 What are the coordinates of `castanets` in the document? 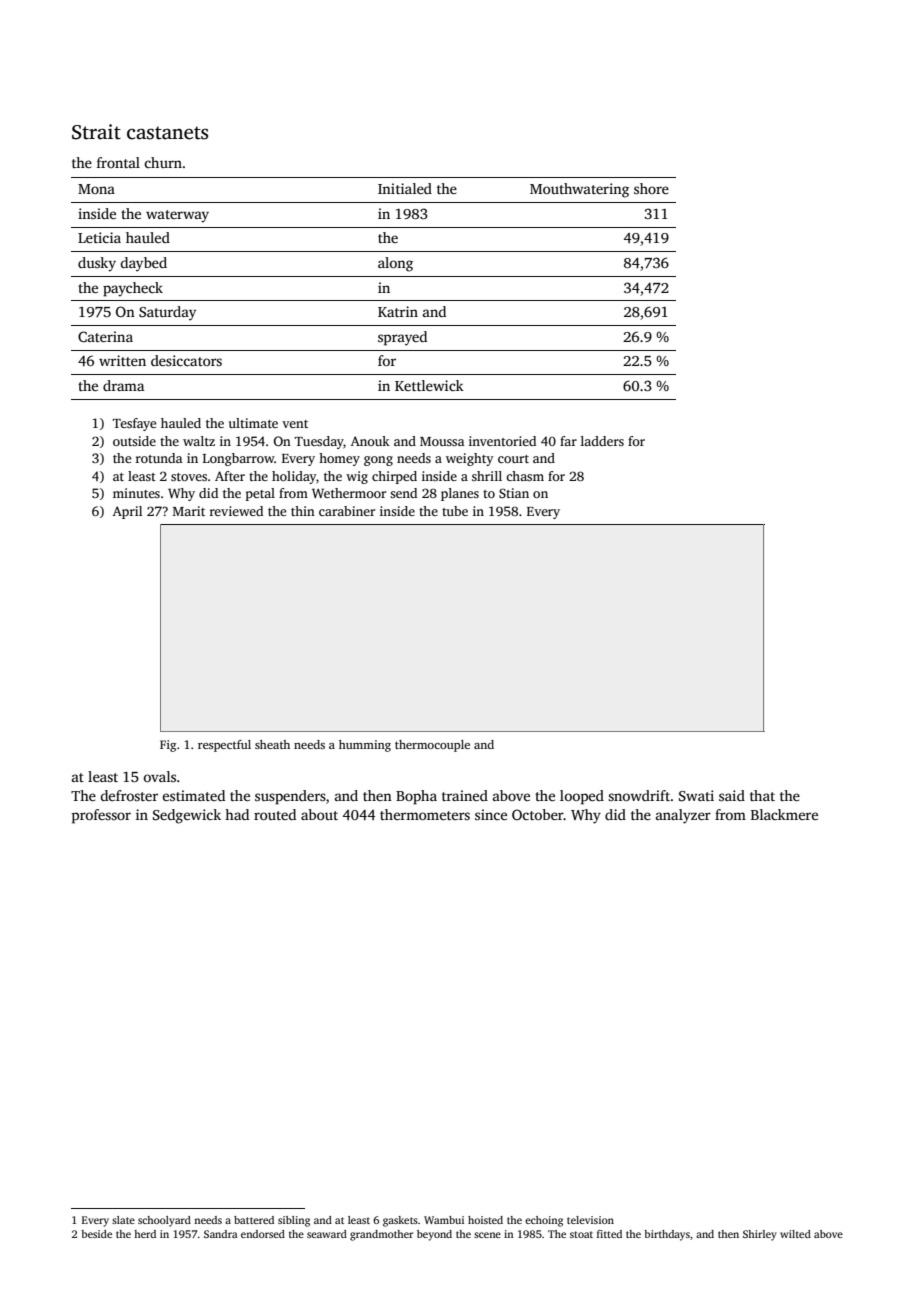 It's located at (167, 133).
